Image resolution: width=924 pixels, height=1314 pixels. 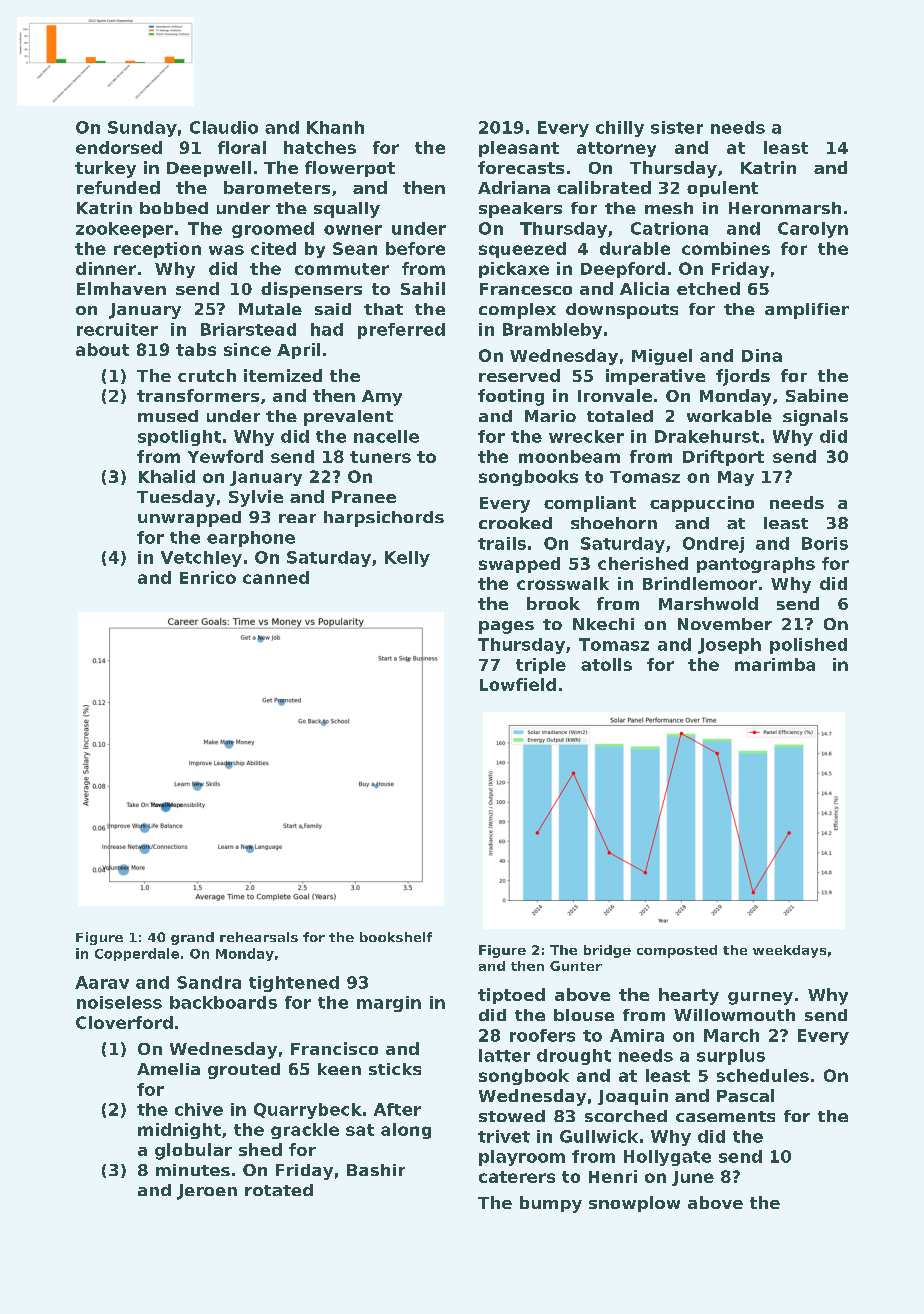 What do you see at coordinates (208, 577) in the screenshot?
I see `Enrico` at bounding box center [208, 577].
